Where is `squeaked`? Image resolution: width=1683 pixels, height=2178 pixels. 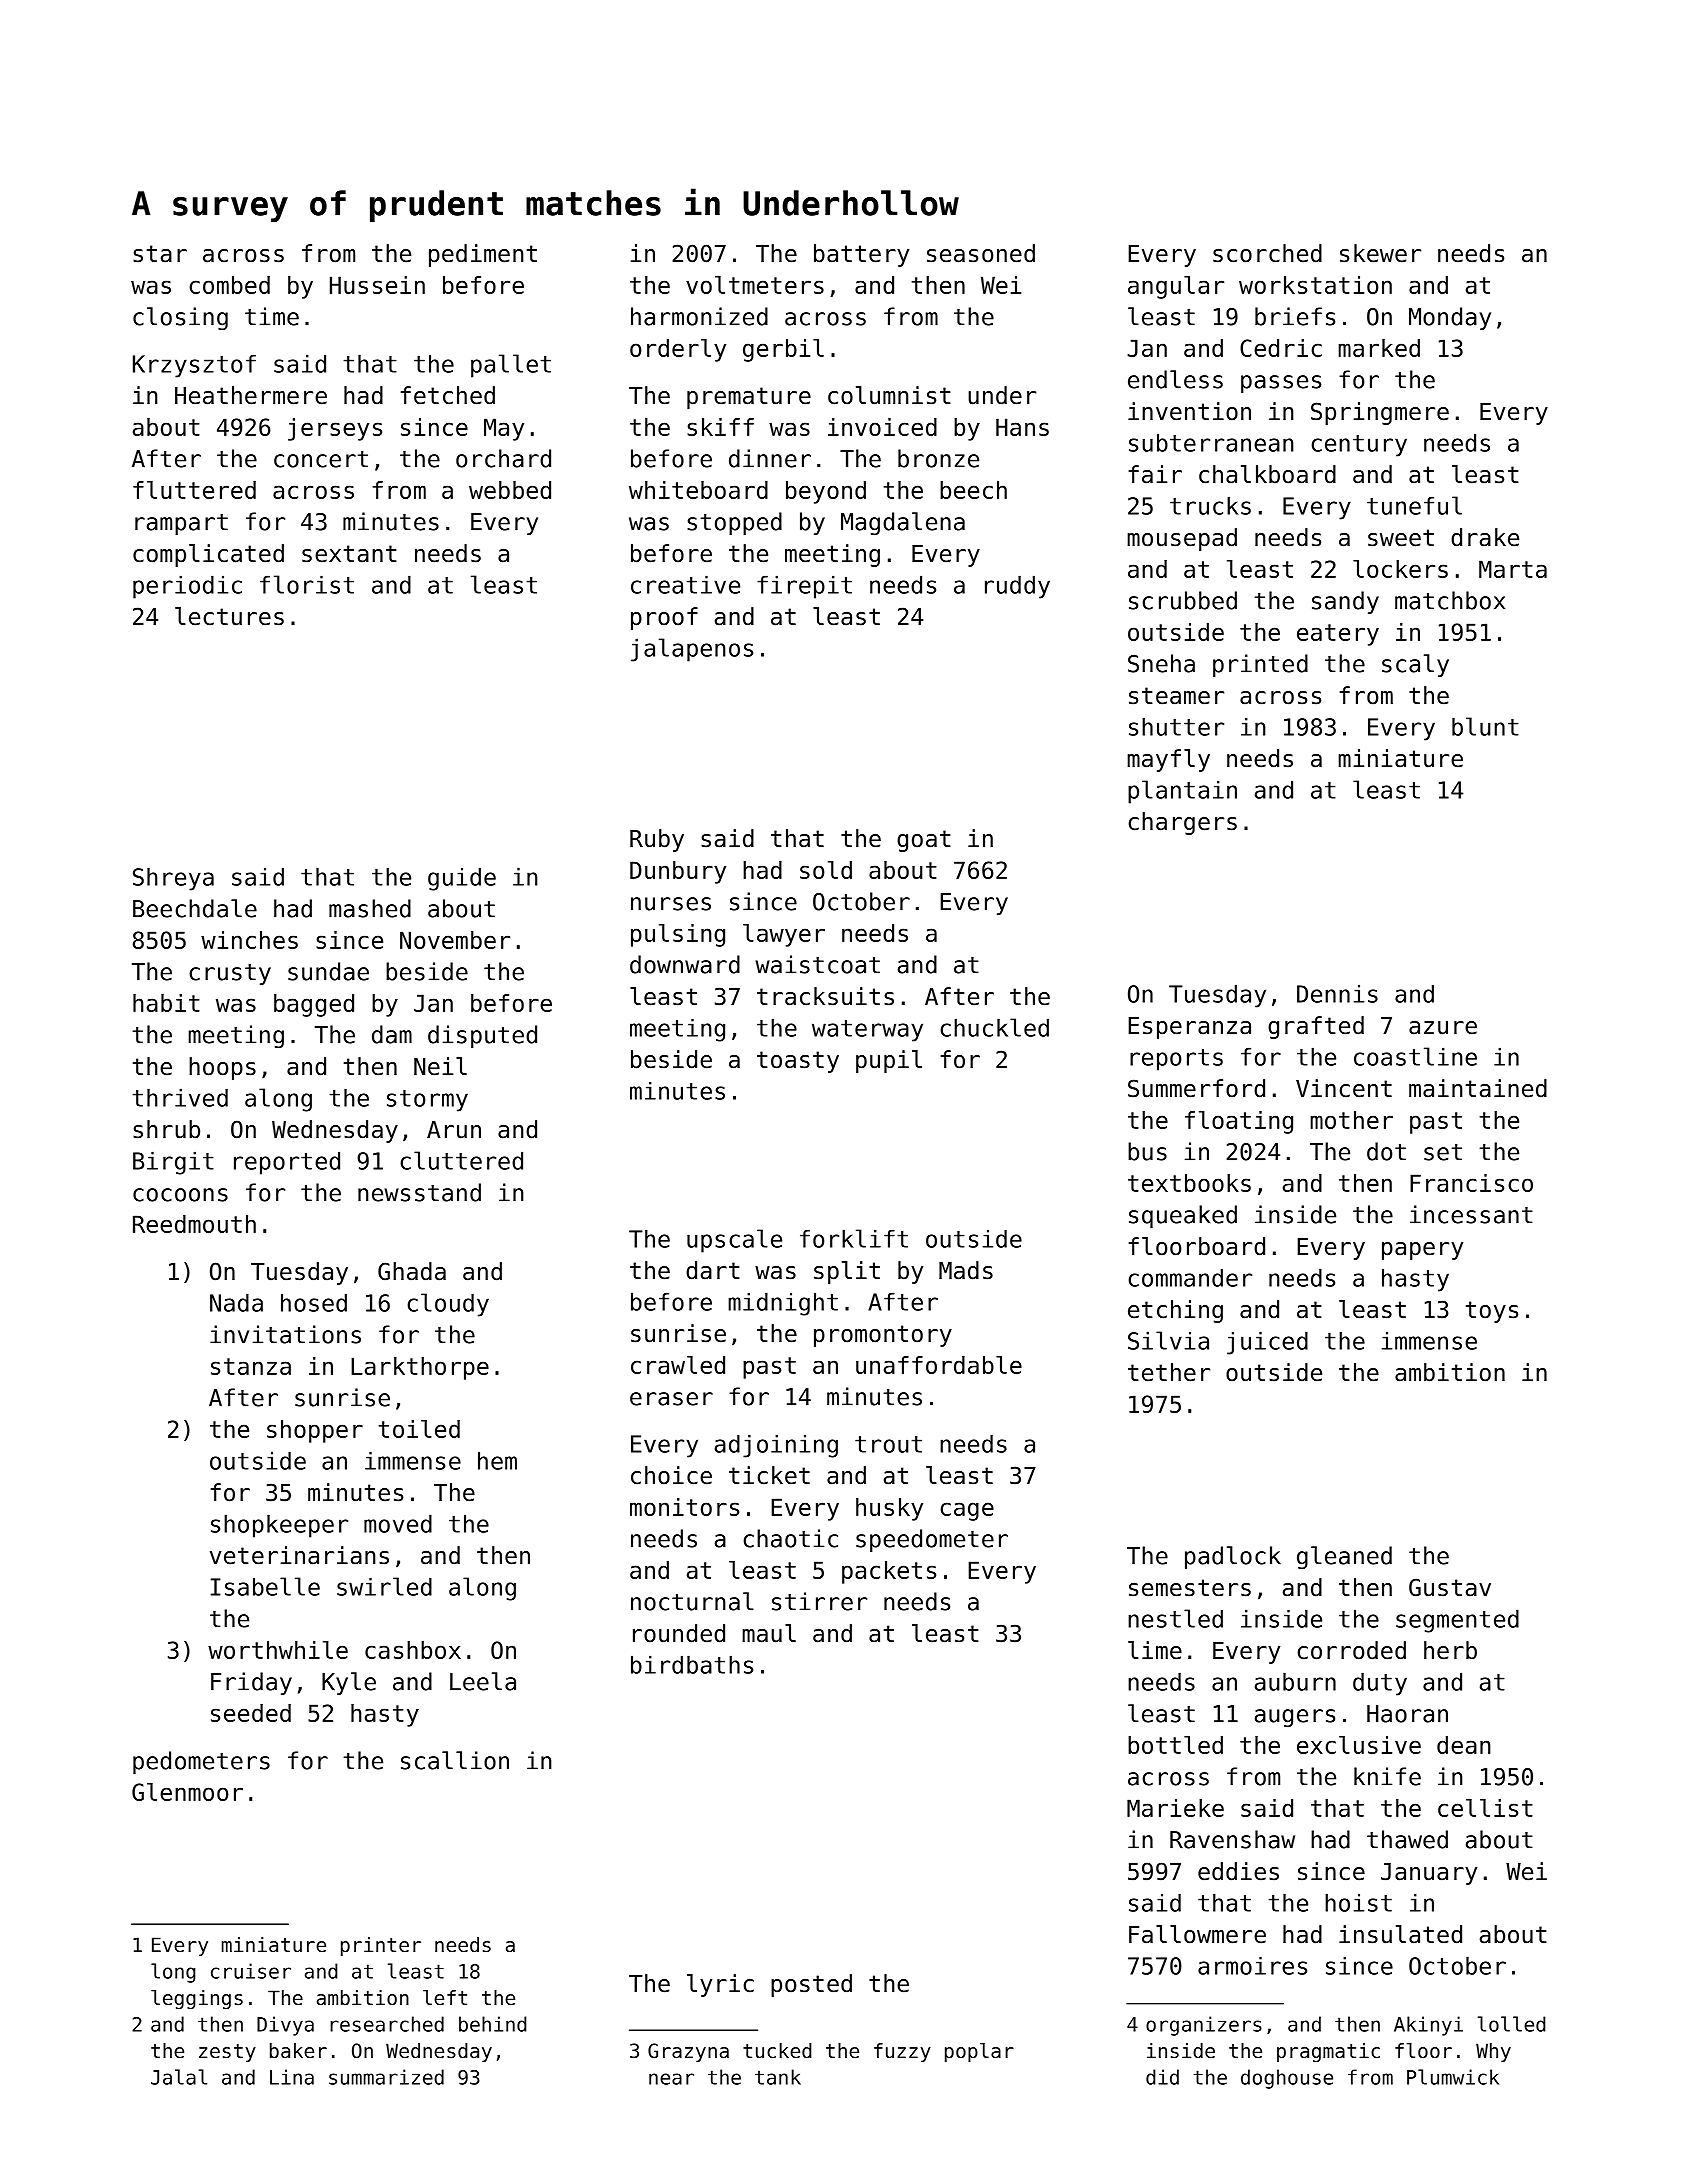
squeaked is located at coordinates (1183, 1216).
